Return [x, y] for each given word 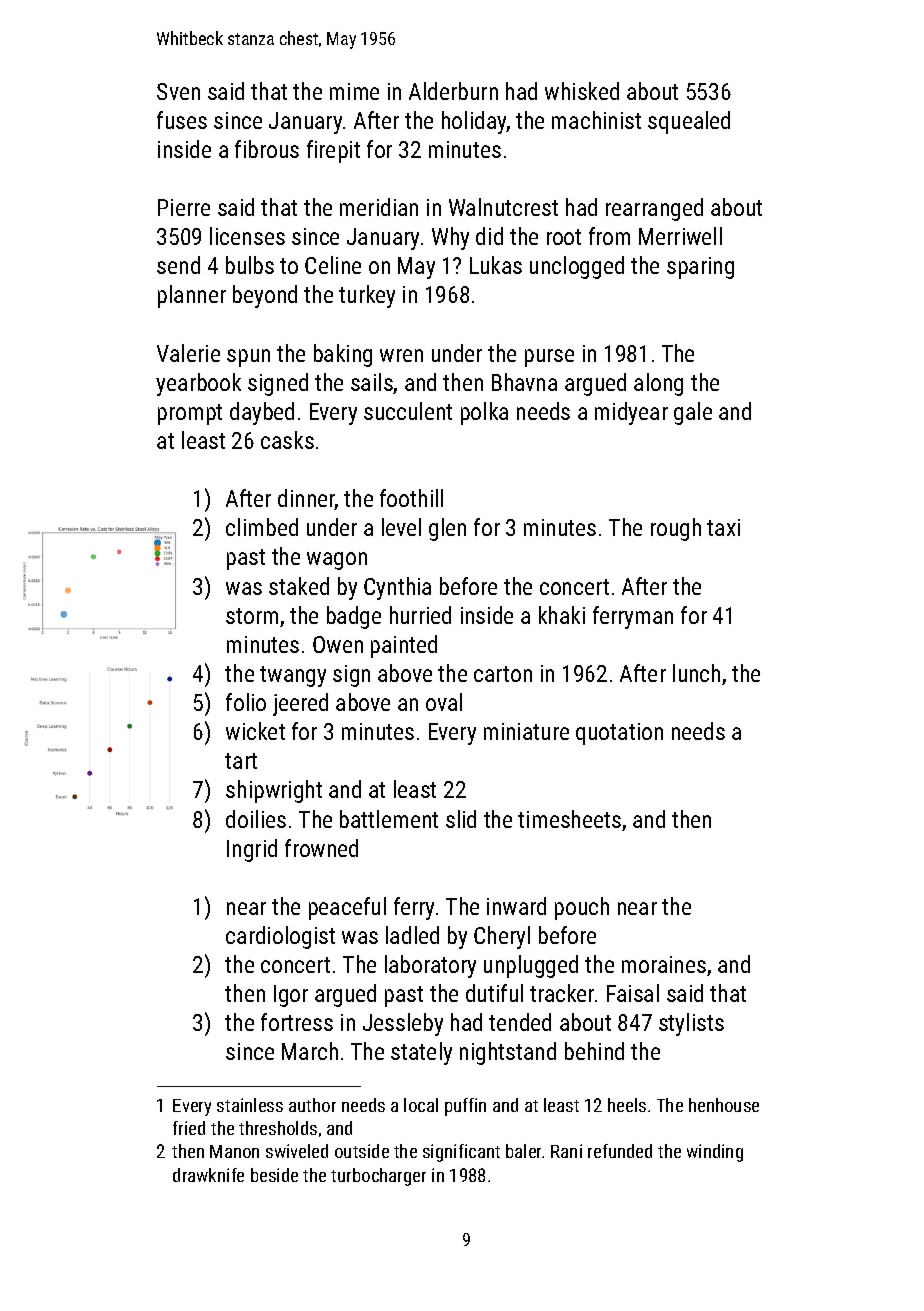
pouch [582, 908]
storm [252, 616]
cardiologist [280, 937]
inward [516, 906]
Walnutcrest [503, 207]
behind [594, 1051]
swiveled [297, 1151]
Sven [178, 91]
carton [503, 674]
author [312, 1105]
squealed [689, 122]
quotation [619, 734]
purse [549, 358]
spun [248, 358]
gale [693, 413]
